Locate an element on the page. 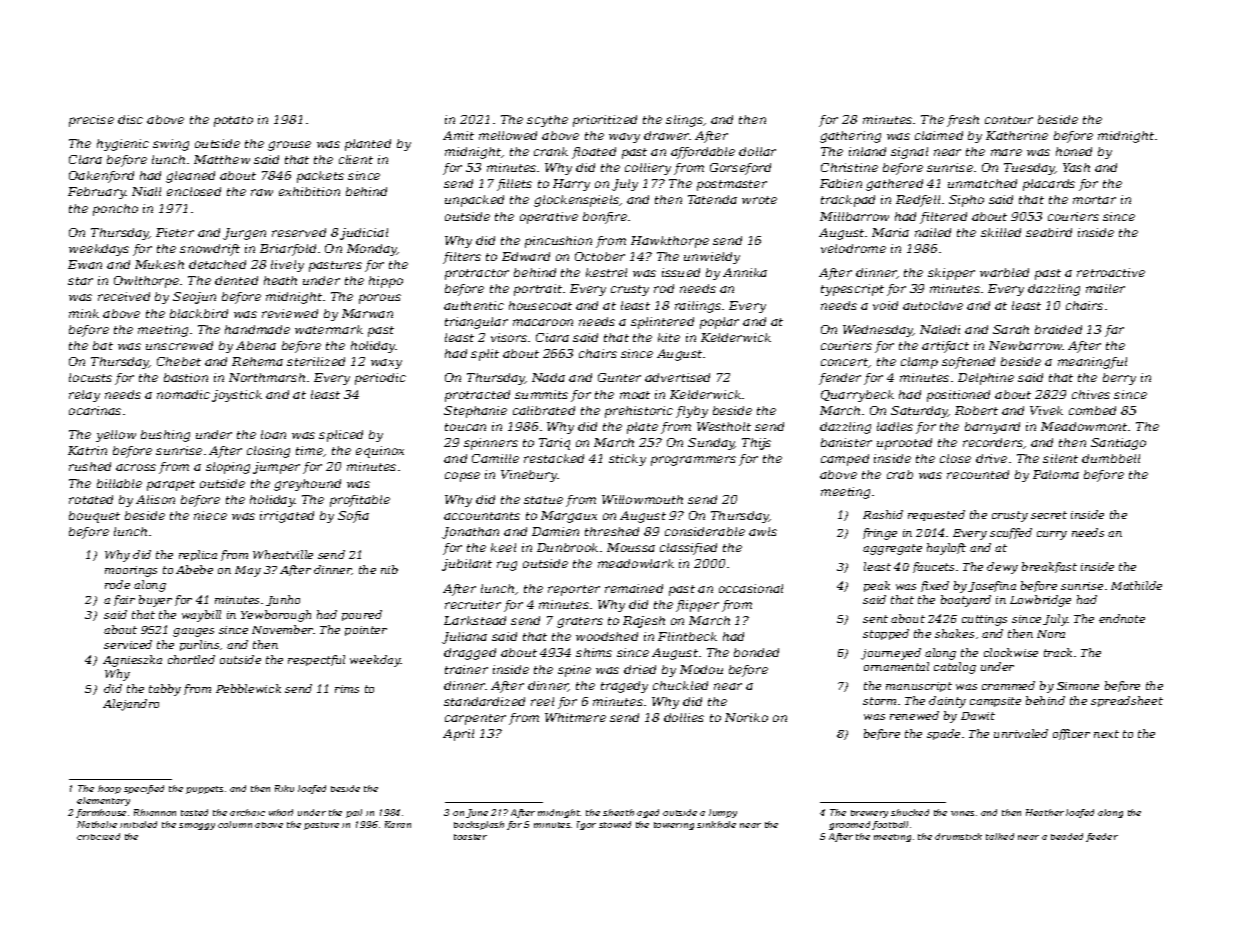  flipper is located at coordinates (697, 606).
